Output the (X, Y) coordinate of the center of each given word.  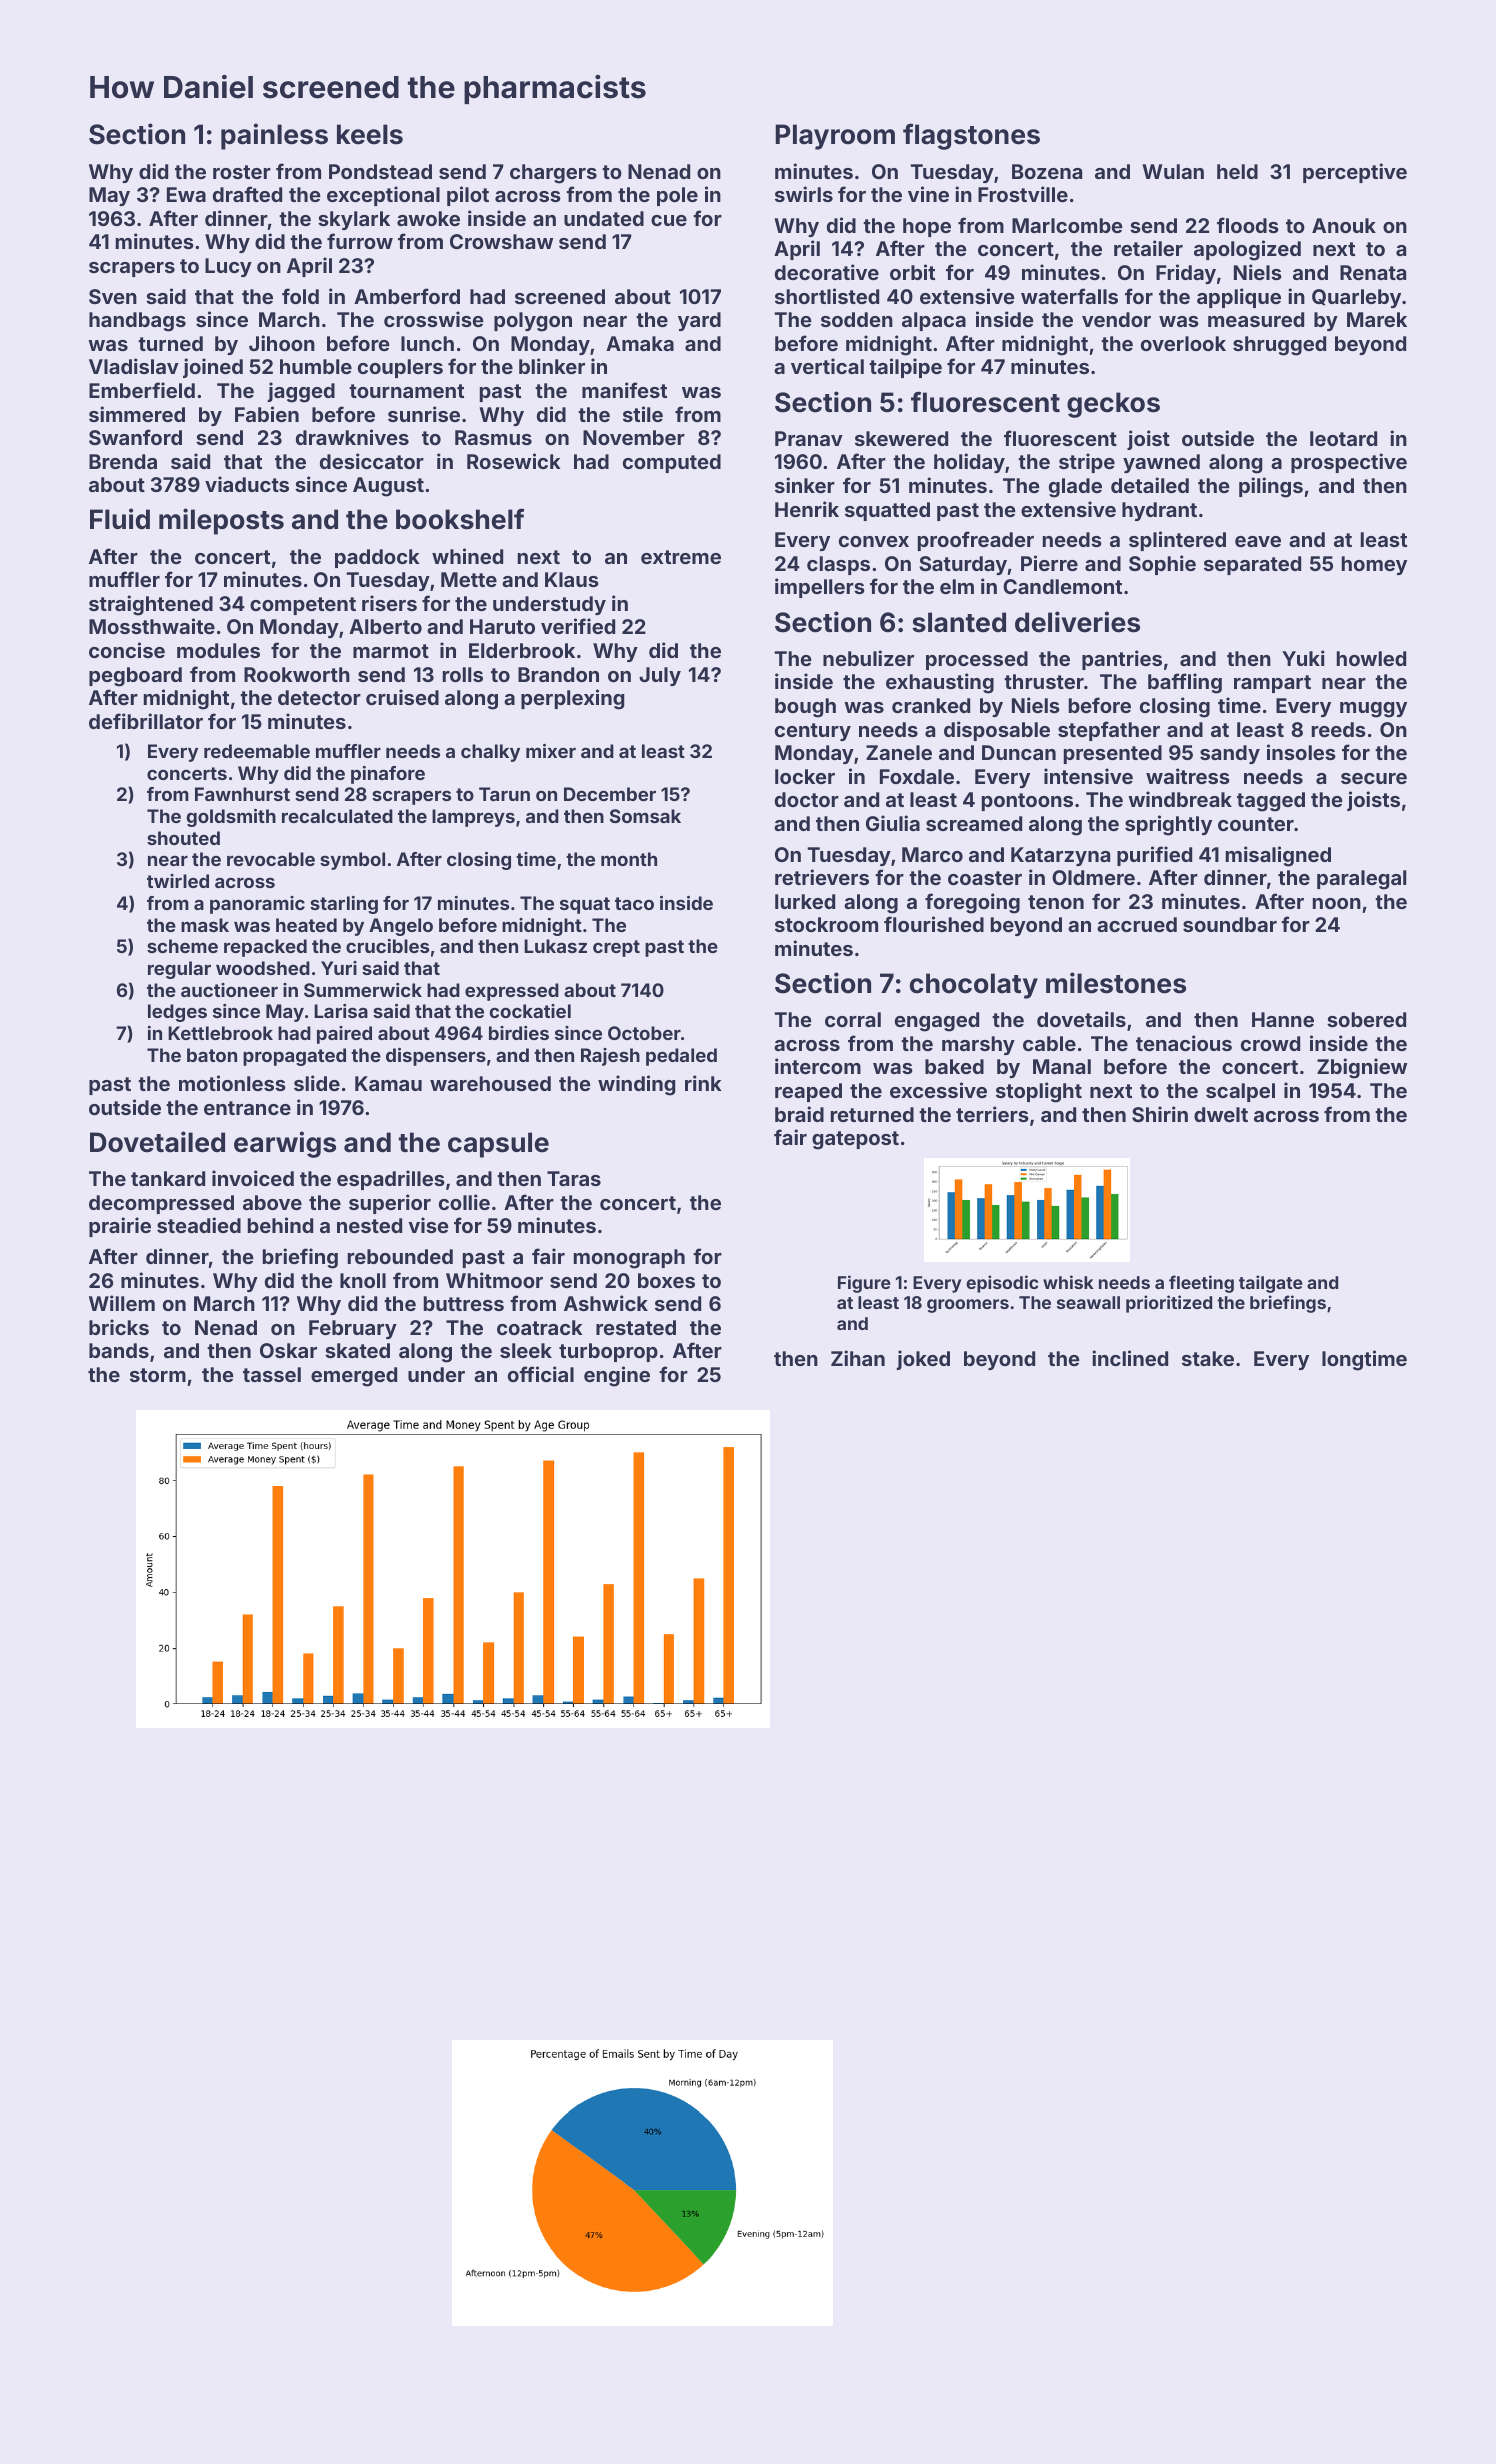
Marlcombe (1067, 225)
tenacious (1184, 1043)
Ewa (186, 194)
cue (669, 220)
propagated (294, 1057)
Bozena (1047, 171)
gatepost (855, 1140)
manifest (624, 390)
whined (467, 556)
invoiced (253, 1178)
